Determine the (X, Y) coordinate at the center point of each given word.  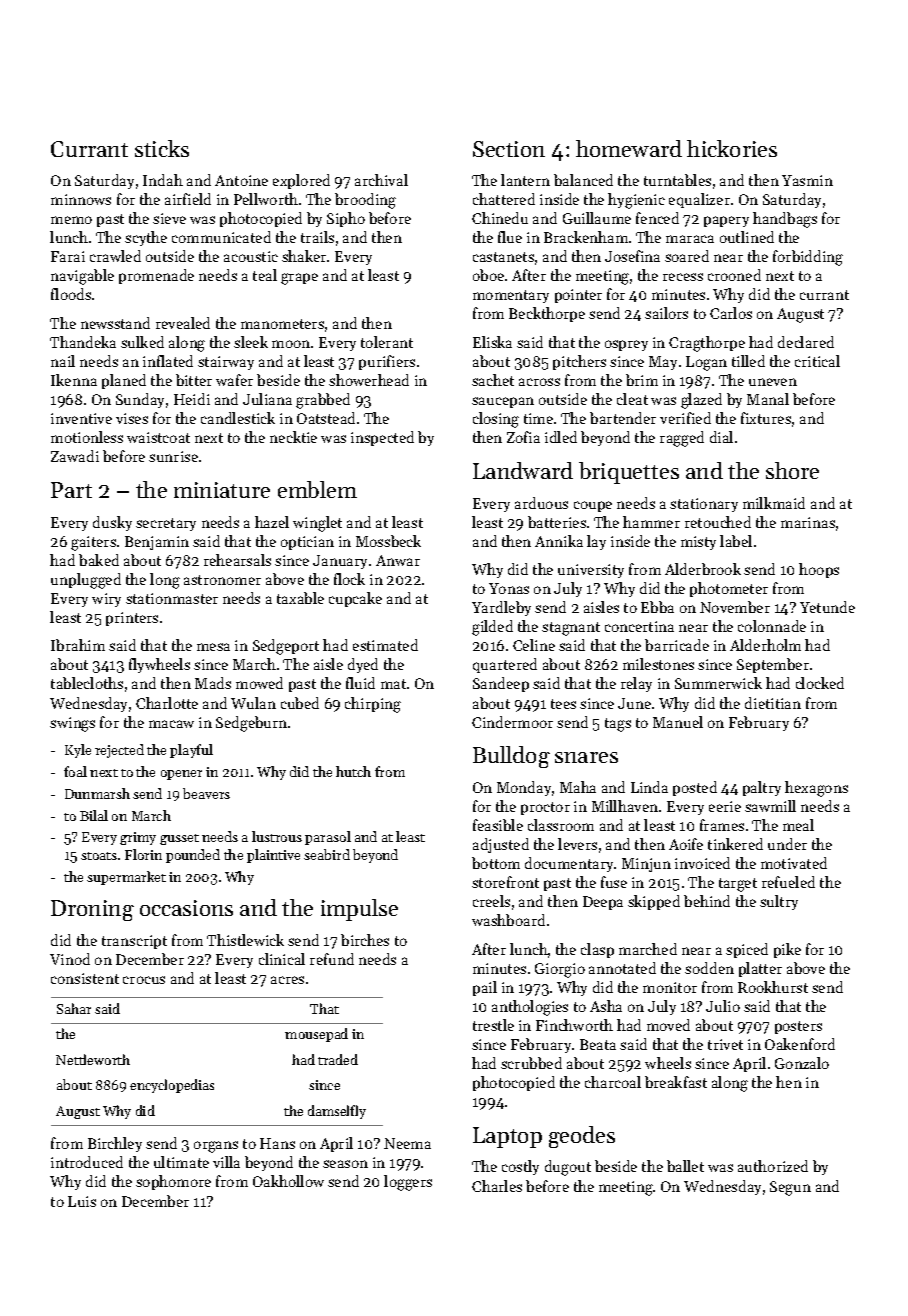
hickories (732, 148)
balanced (583, 180)
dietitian (773, 703)
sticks (162, 148)
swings (72, 724)
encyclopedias (172, 1086)
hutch (353, 771)
